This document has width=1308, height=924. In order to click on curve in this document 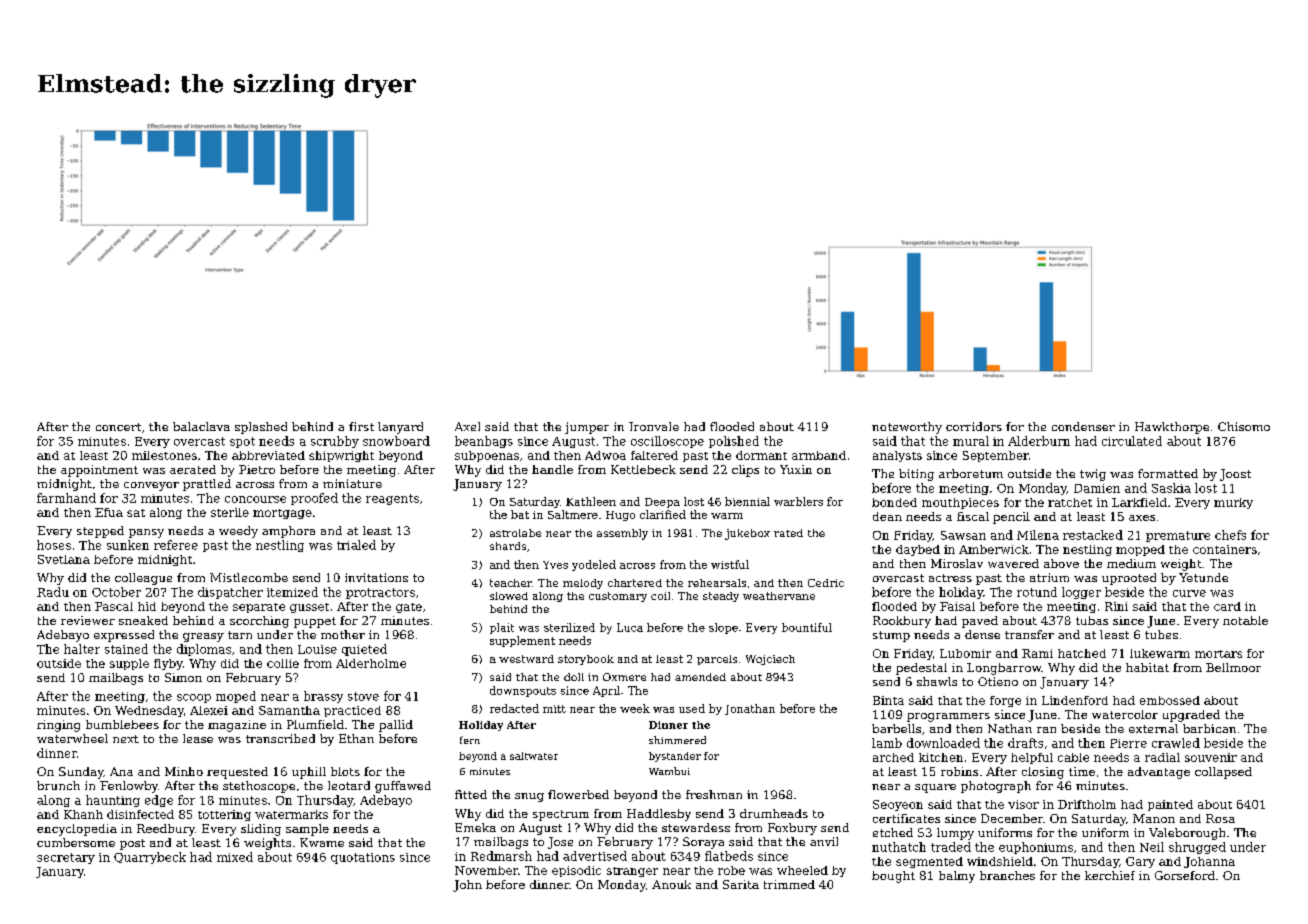, I will do `click(1189, 593)`.
